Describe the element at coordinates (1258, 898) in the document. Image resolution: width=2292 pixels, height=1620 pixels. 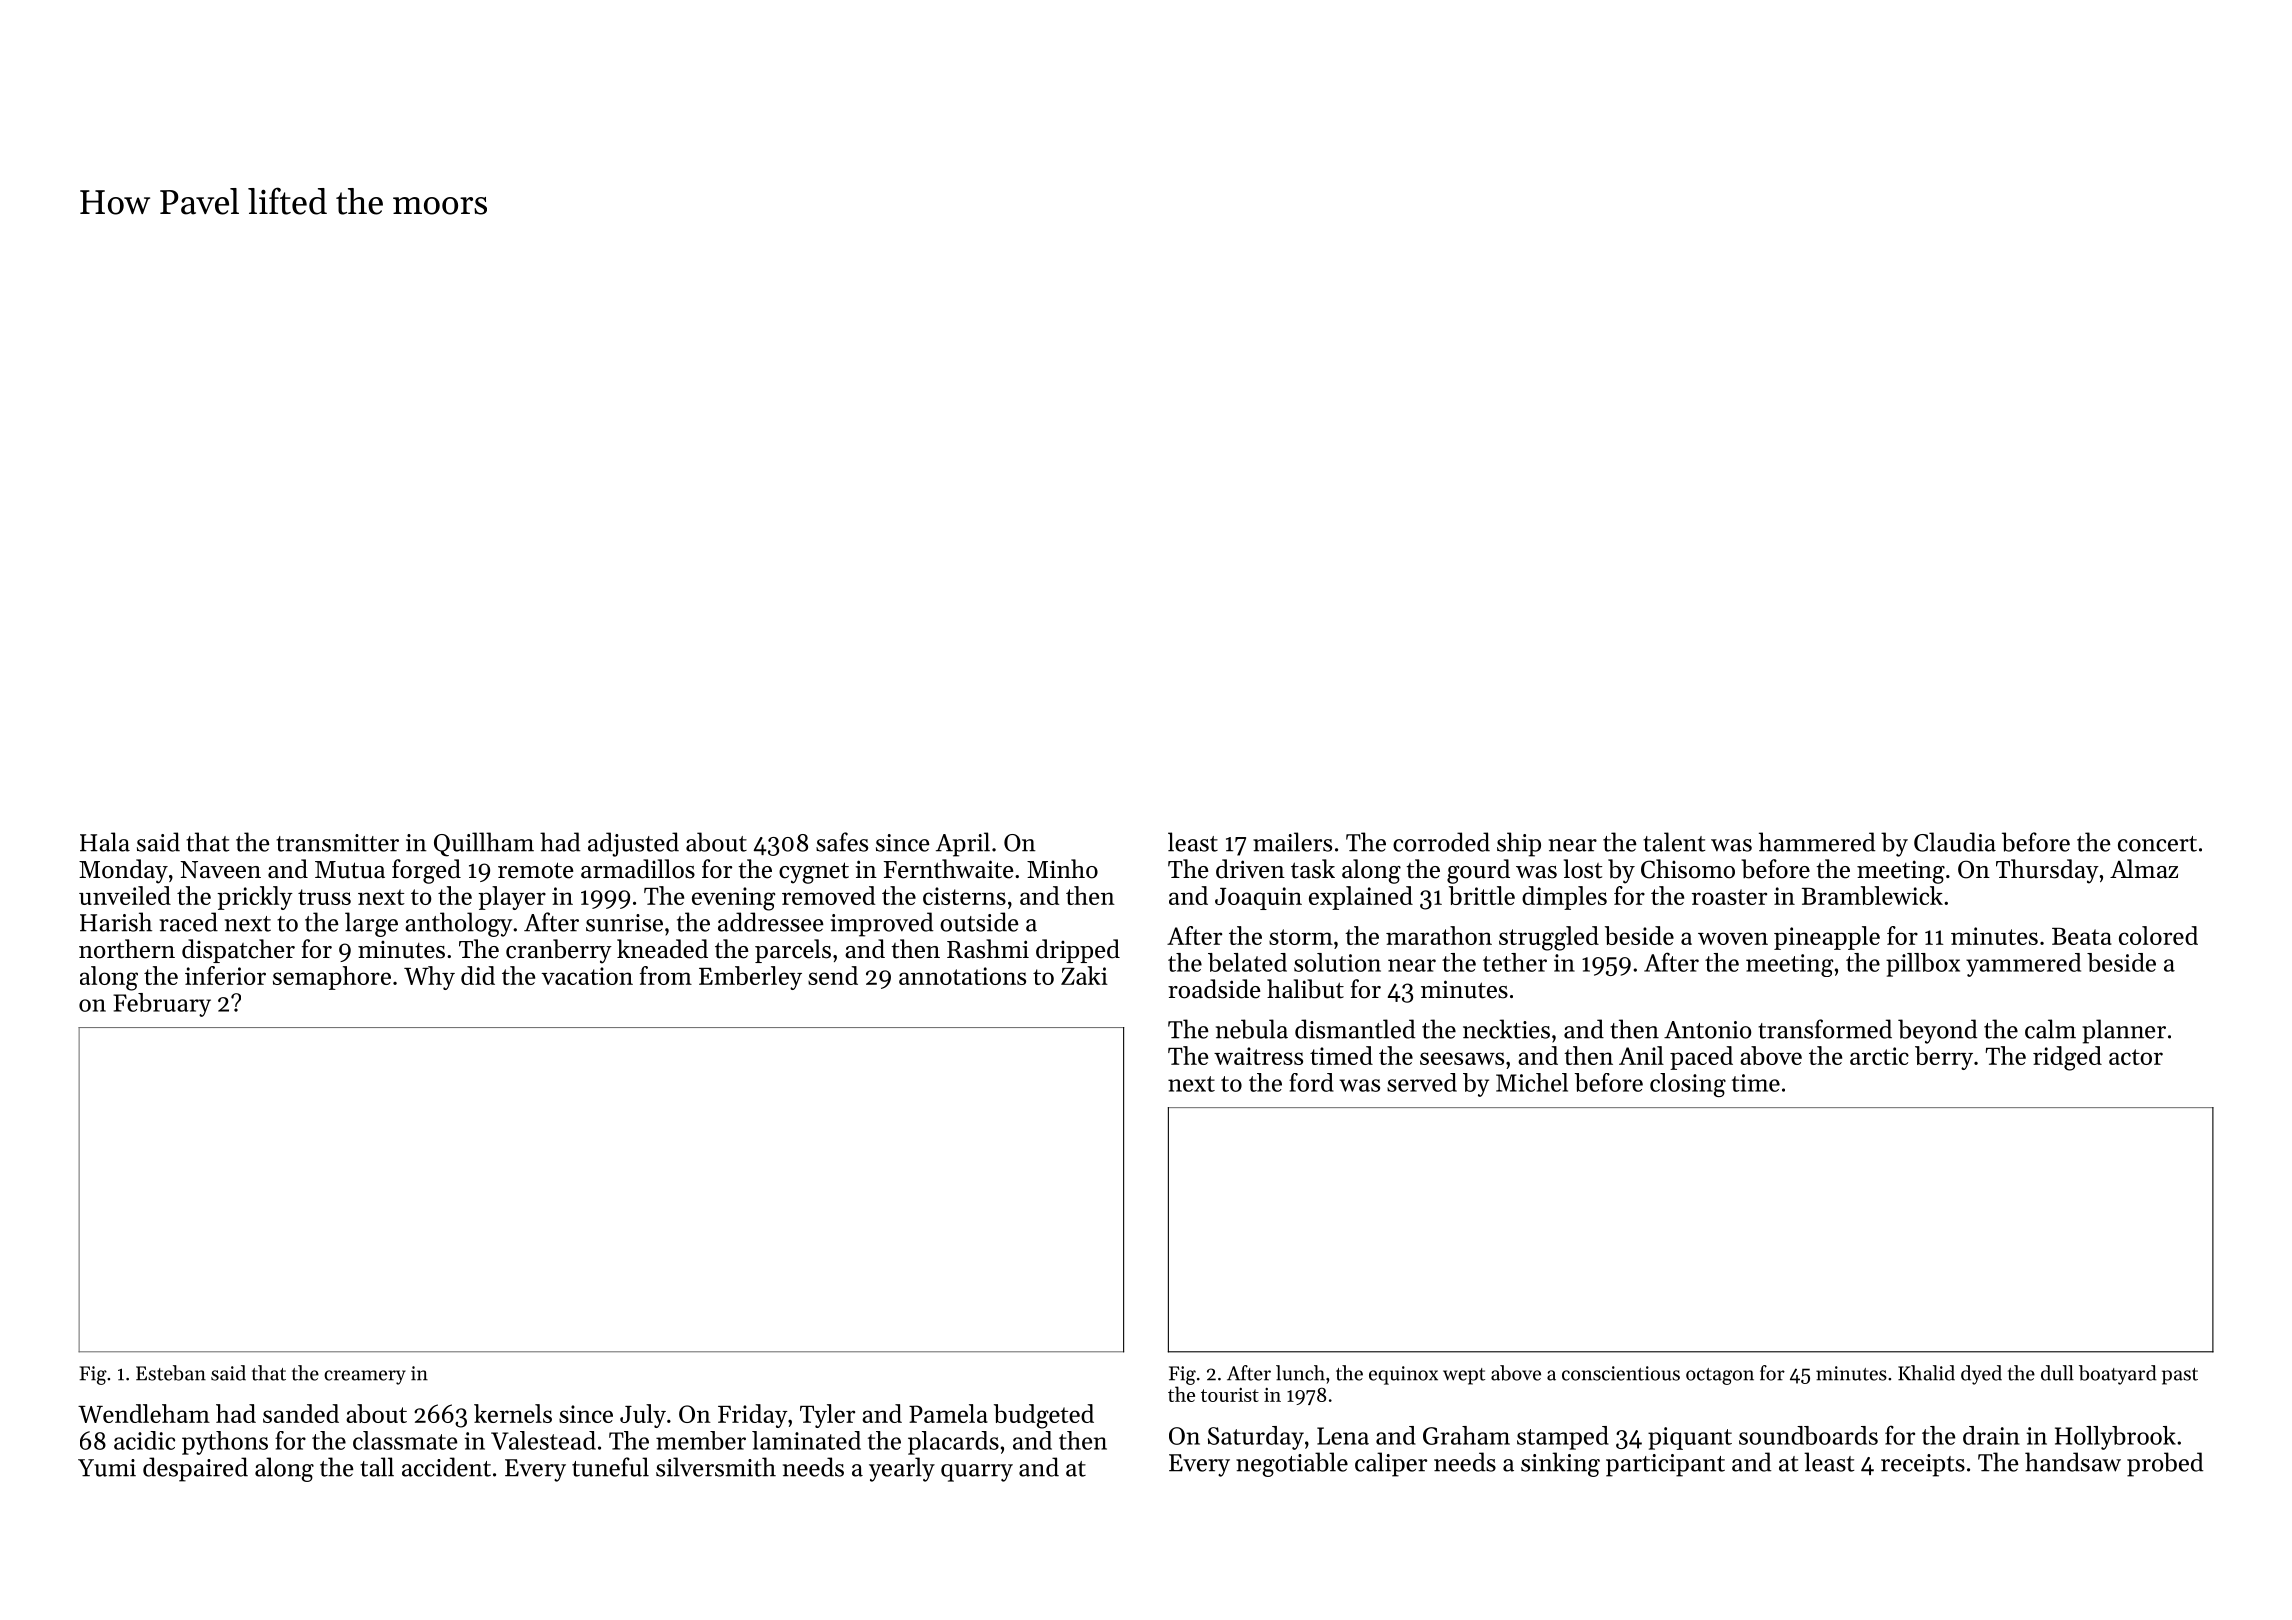
I see `Joaquin` at that location.
